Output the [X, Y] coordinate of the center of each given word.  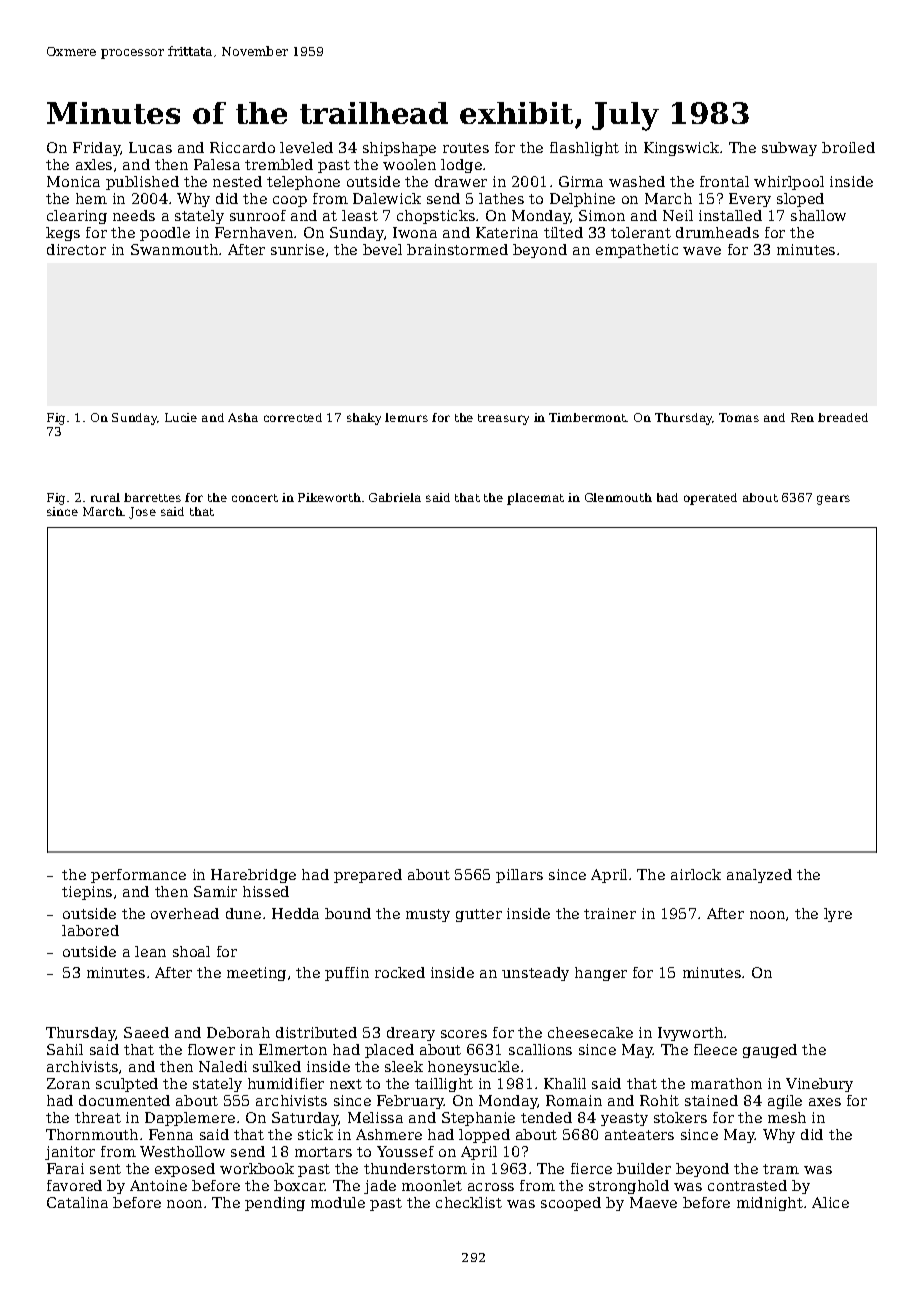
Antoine [158, 1185]
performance [138, 876]
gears [833, 500]
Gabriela [395, 497]
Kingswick [682, 149]
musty [428, 915]
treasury [503, 419]
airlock [696, 874]
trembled [279, 164]
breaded [843, 417]
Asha [243, 417]
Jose [142, 513]
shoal [191, 951]
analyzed [759, 876]
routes [466, 148]
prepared [368, 876]
